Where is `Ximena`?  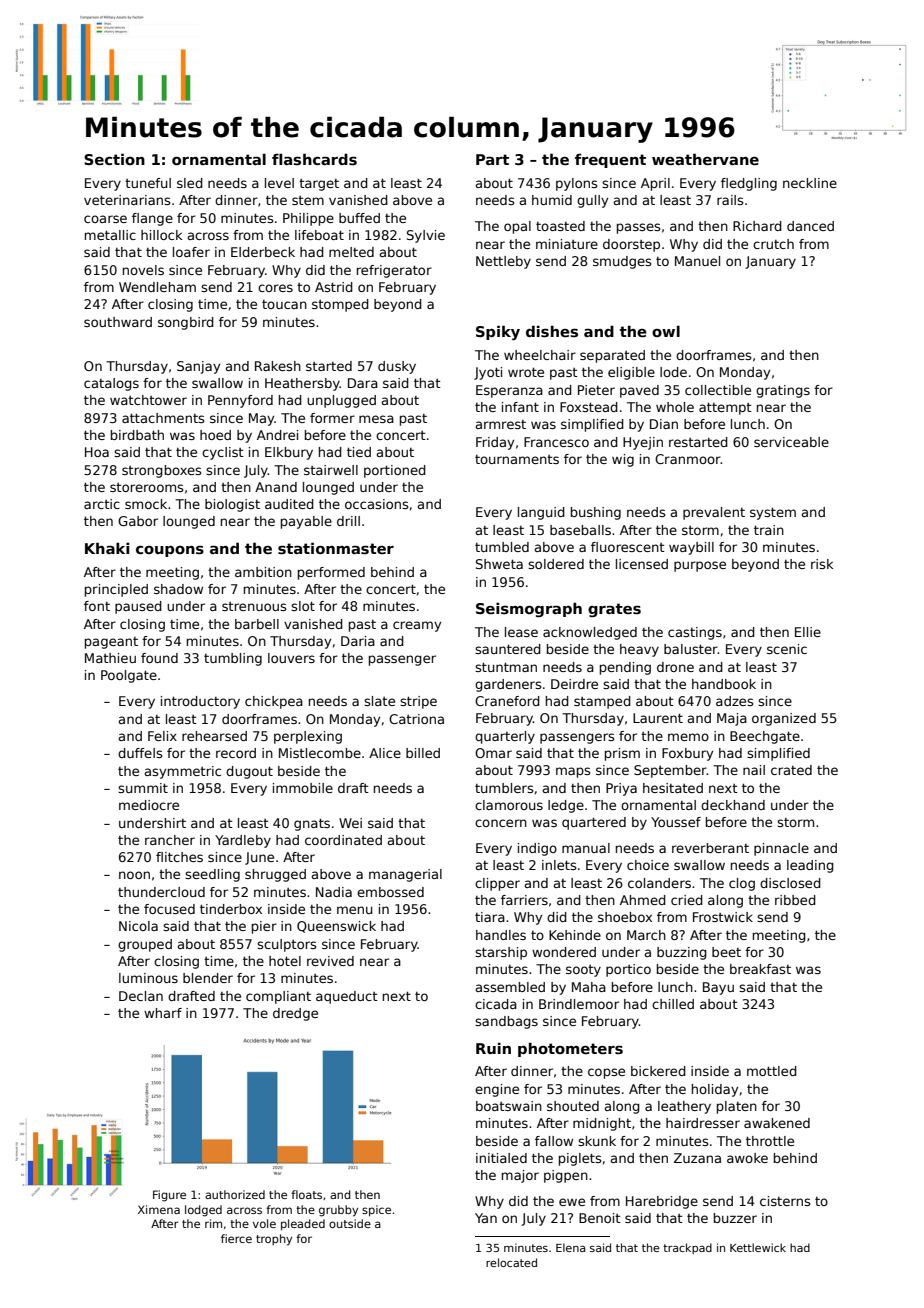
Ximena is located at coordinates (159, 1209).
